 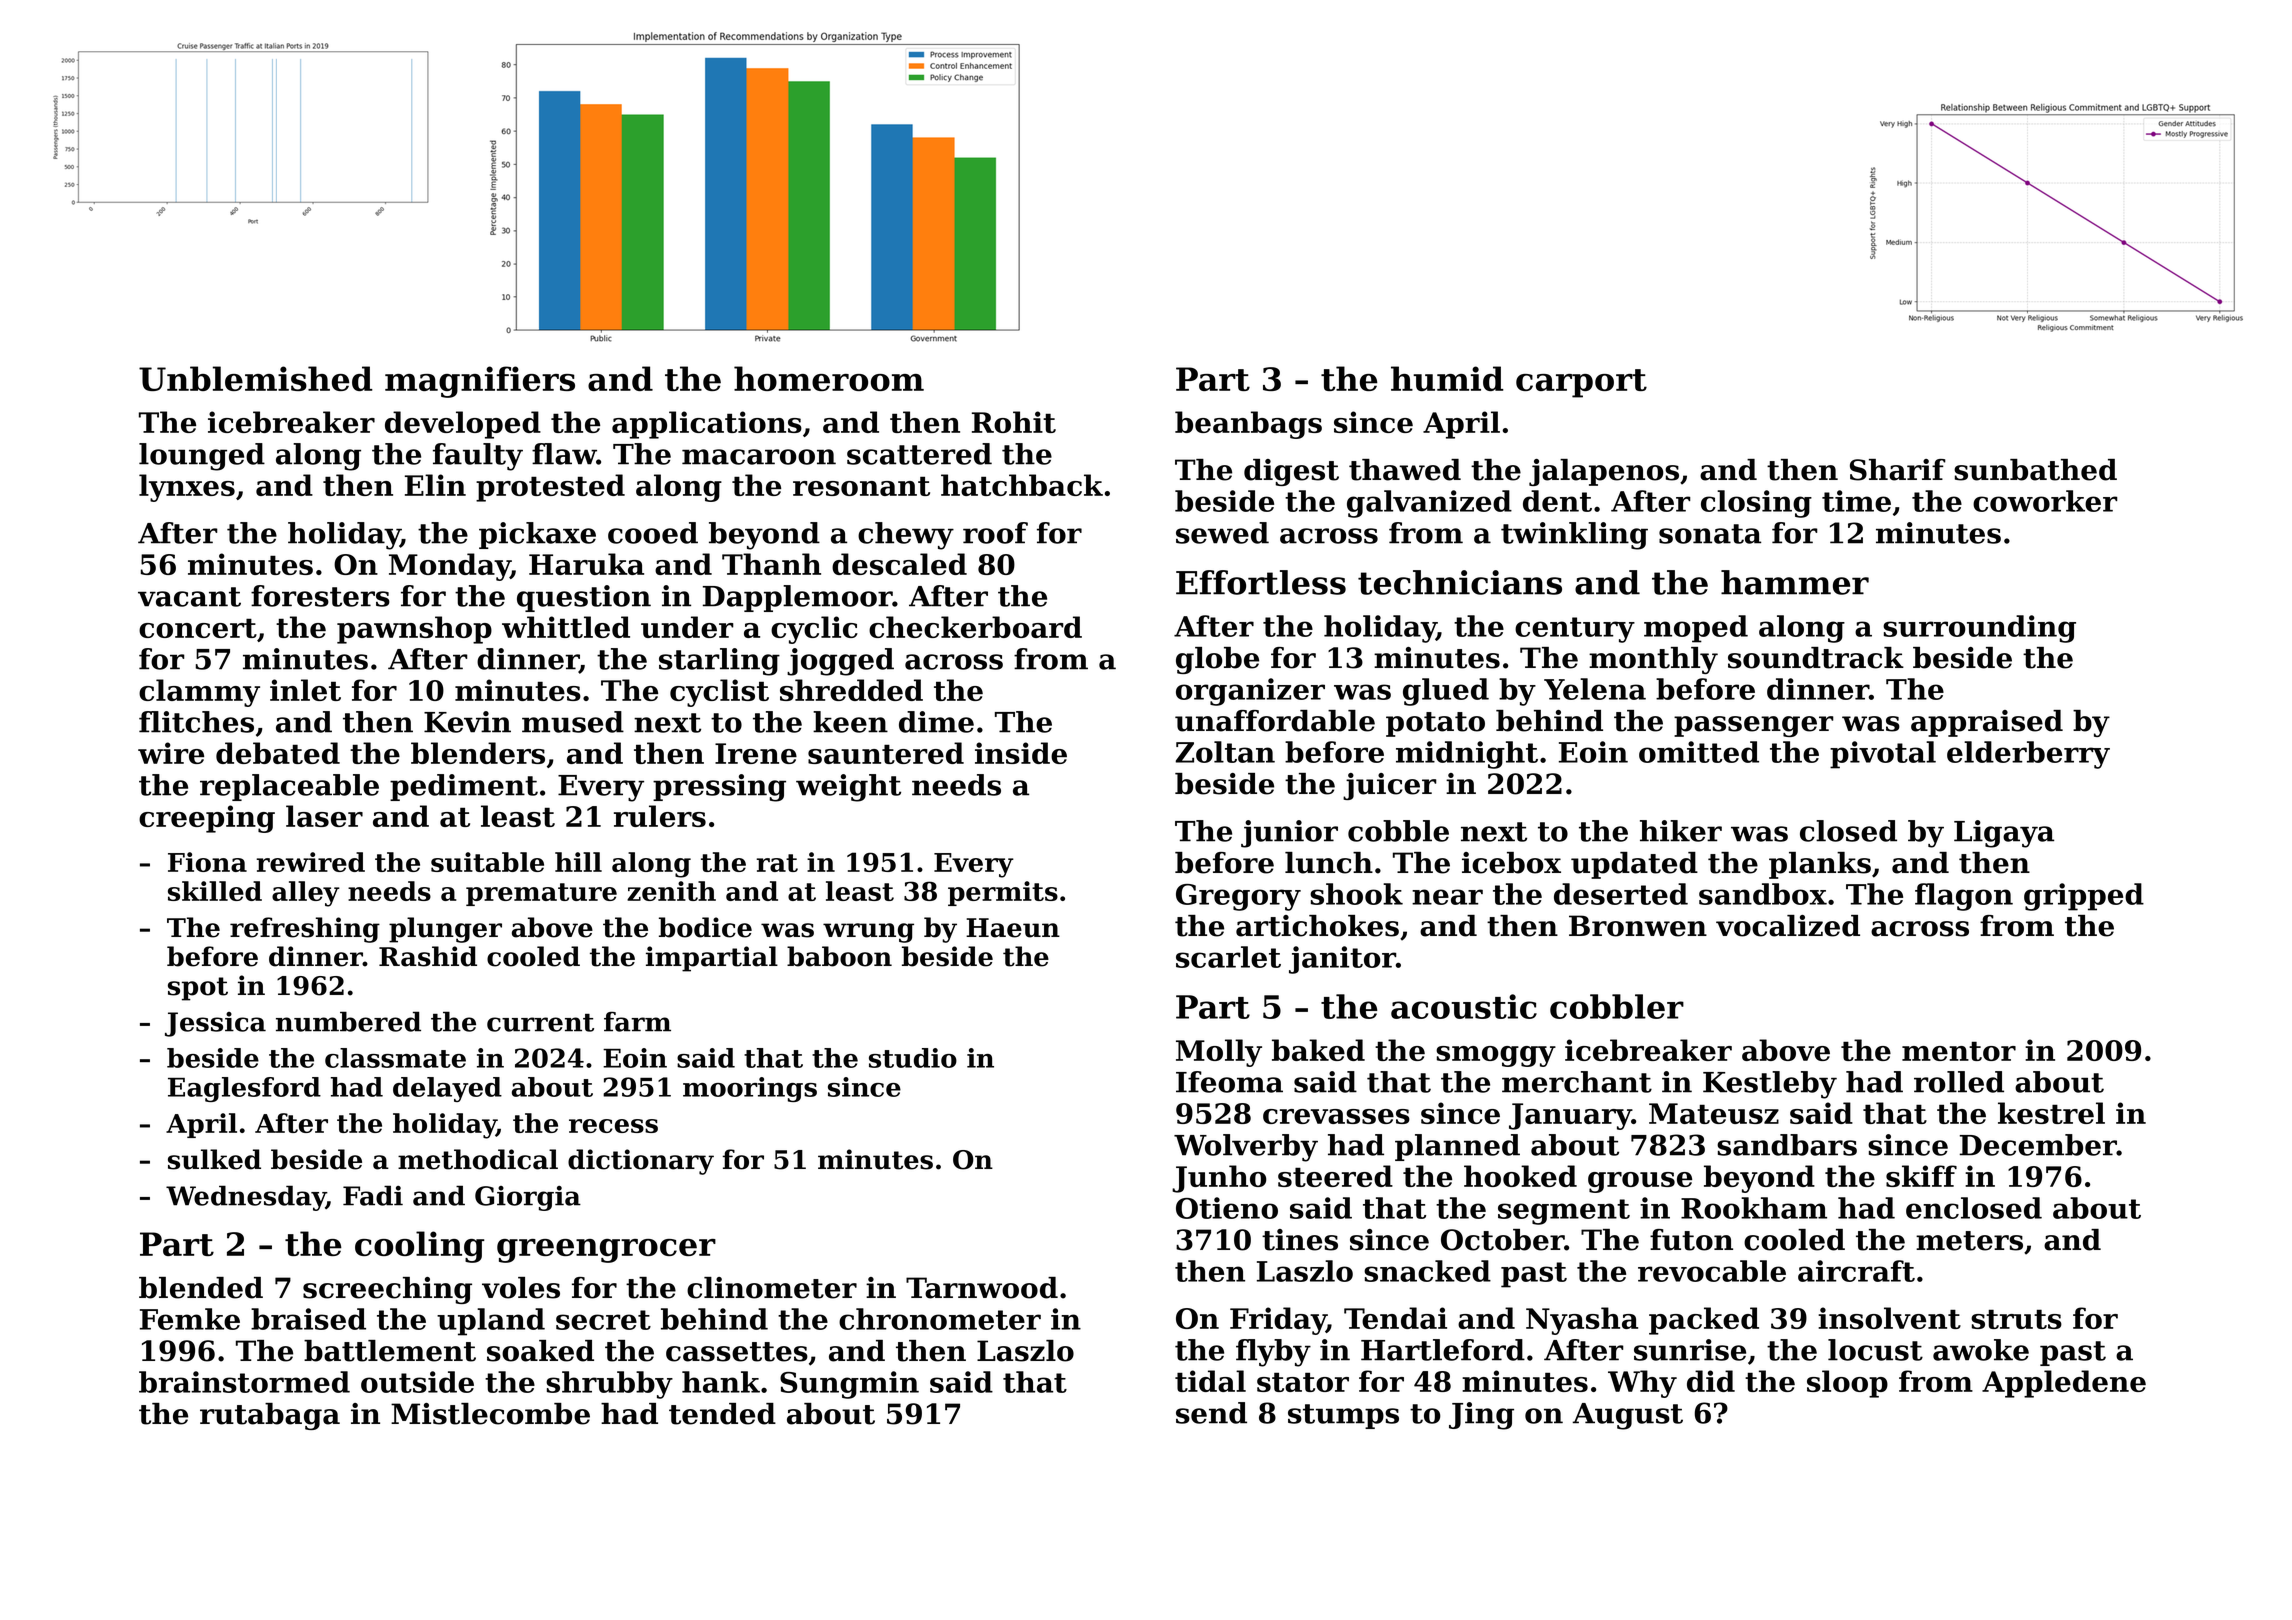 What do you see at coordinates (1014, 422) in the image?
I see `Rohit` at bounding box center [1014, 422].
